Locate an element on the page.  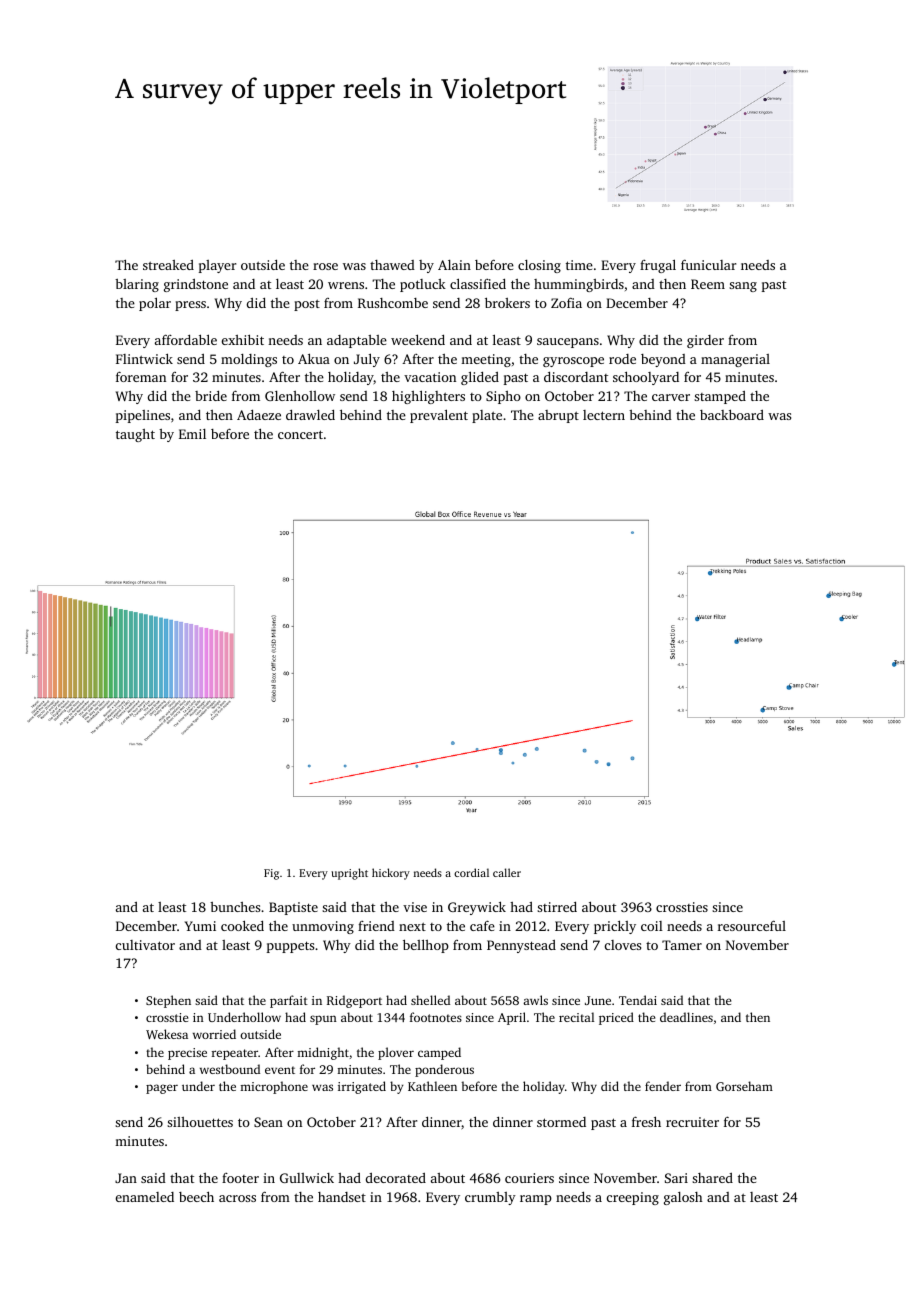
stirred is located at coordinates (557, 907).
